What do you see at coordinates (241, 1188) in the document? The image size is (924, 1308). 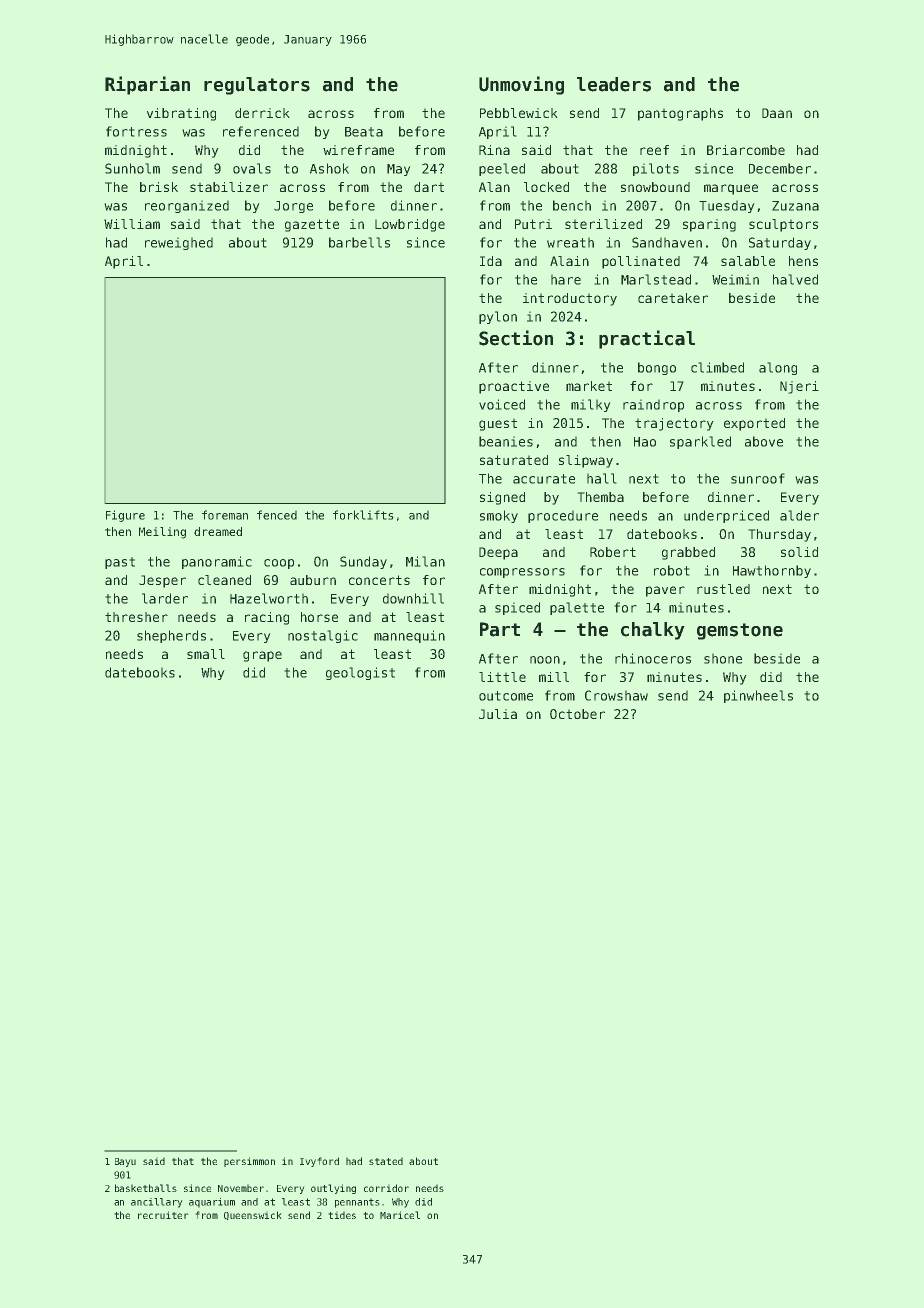 I see `November` at bounding box center [241, 1188].
